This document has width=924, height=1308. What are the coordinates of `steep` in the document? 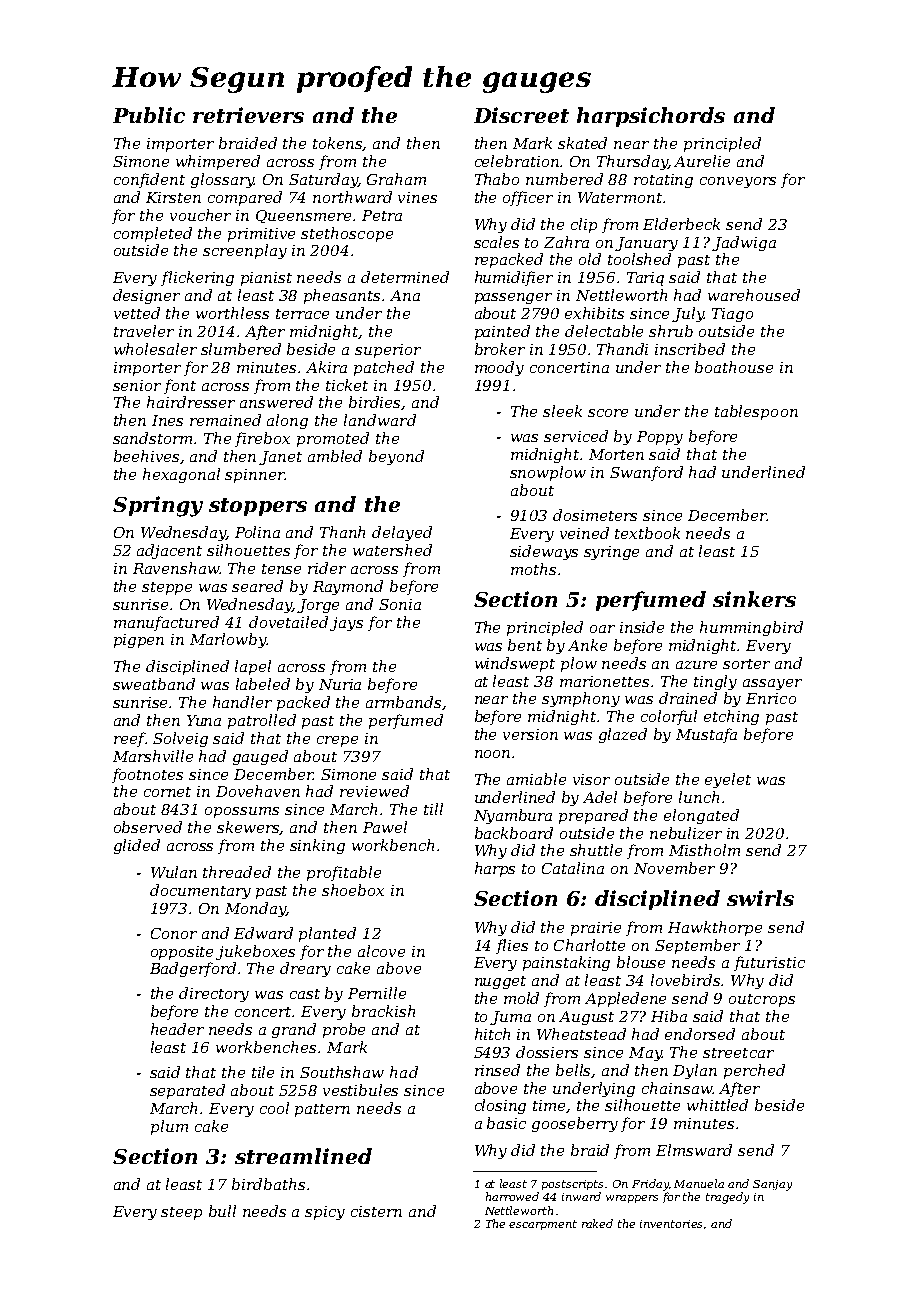 It's located at (181, 1213).
